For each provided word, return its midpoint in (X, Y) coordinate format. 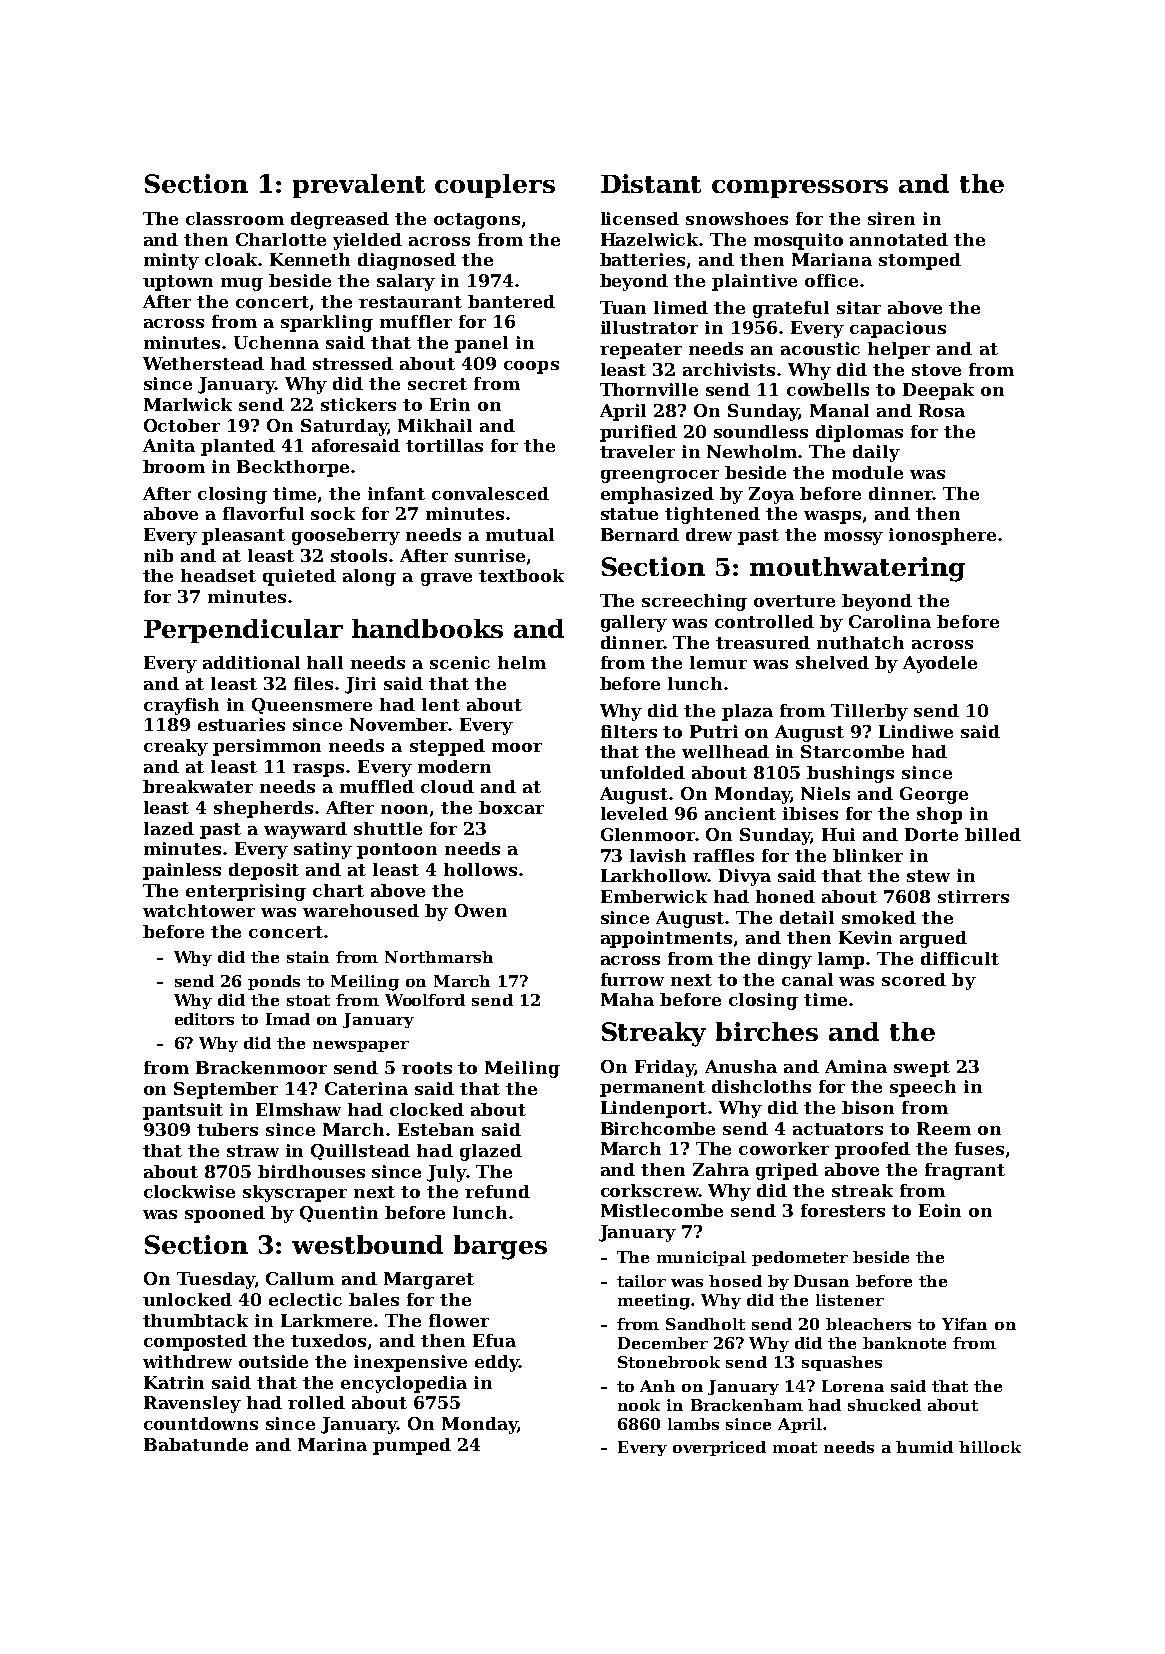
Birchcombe (658, 1128)
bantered (511, 301)
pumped (412, 1446)
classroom (235, 218)
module (867, 472)
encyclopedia (404, 1384)
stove (936, 370)
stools (359, 555)
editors (204, 1019)
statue (629, 514)
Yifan (964, 1324)
